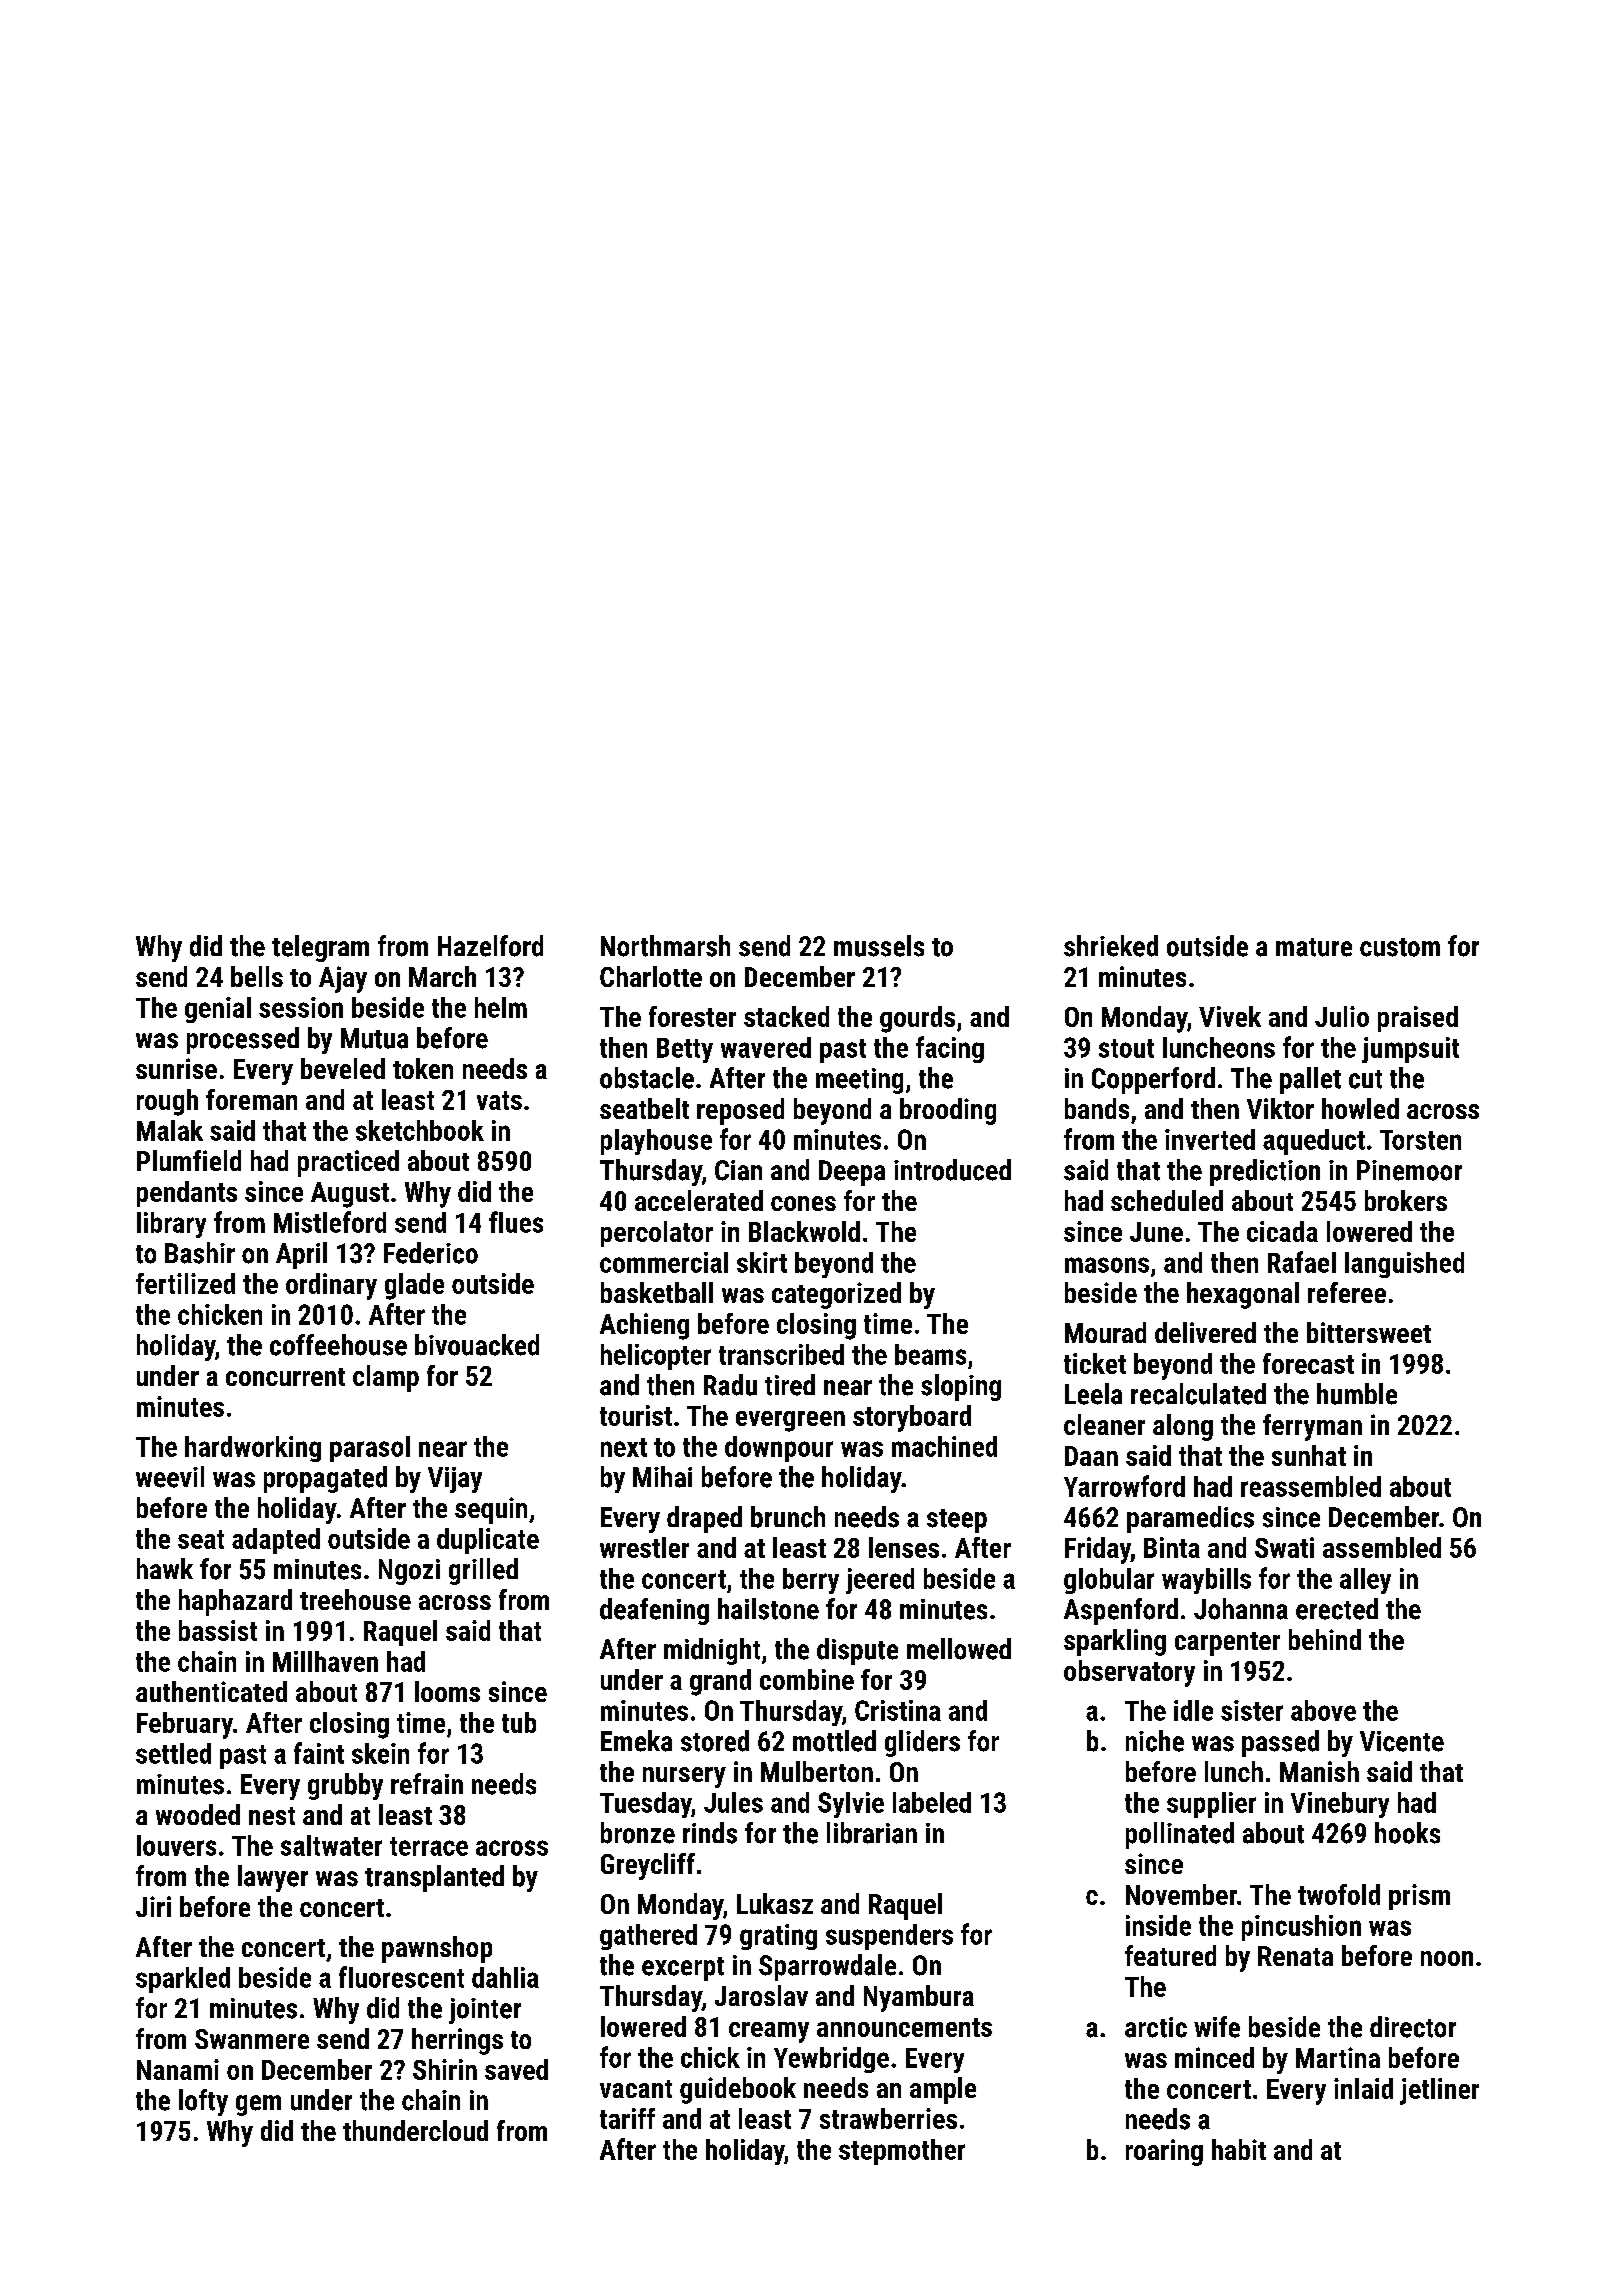 This page has width=1620, height=2292. I want to click on Millhaven, so click(325, 1661).
